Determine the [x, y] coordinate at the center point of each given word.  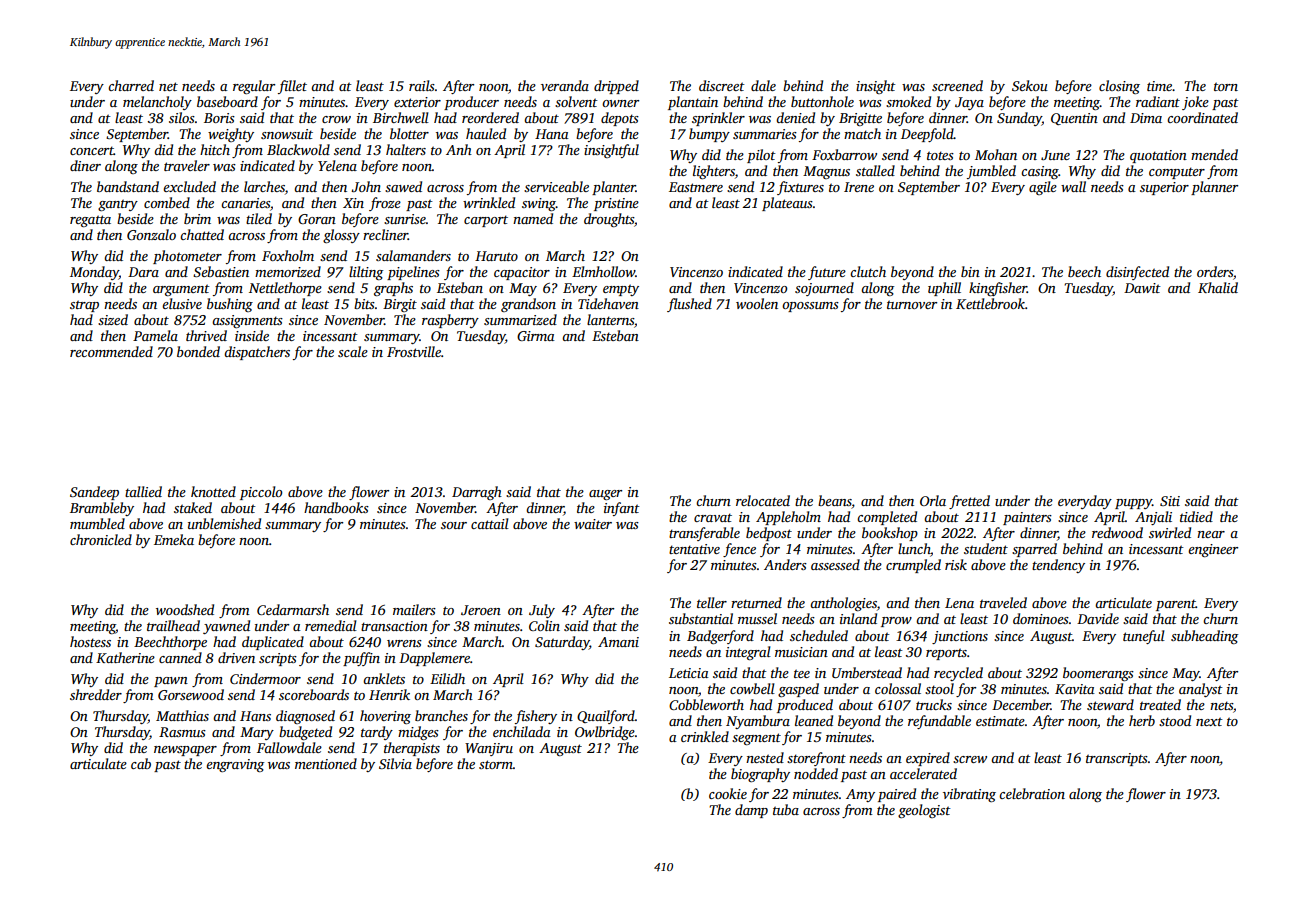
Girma [536, 336]
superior [1164, 188]
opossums [810, 307]
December [1021, 704]
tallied [143, 491]
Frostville [414, 351]
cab [141, 763]
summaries [765, 134]
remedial [331, 625]
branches [441, 715]
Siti [1170, 501]
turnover [912, 304]
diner [85, 165]
